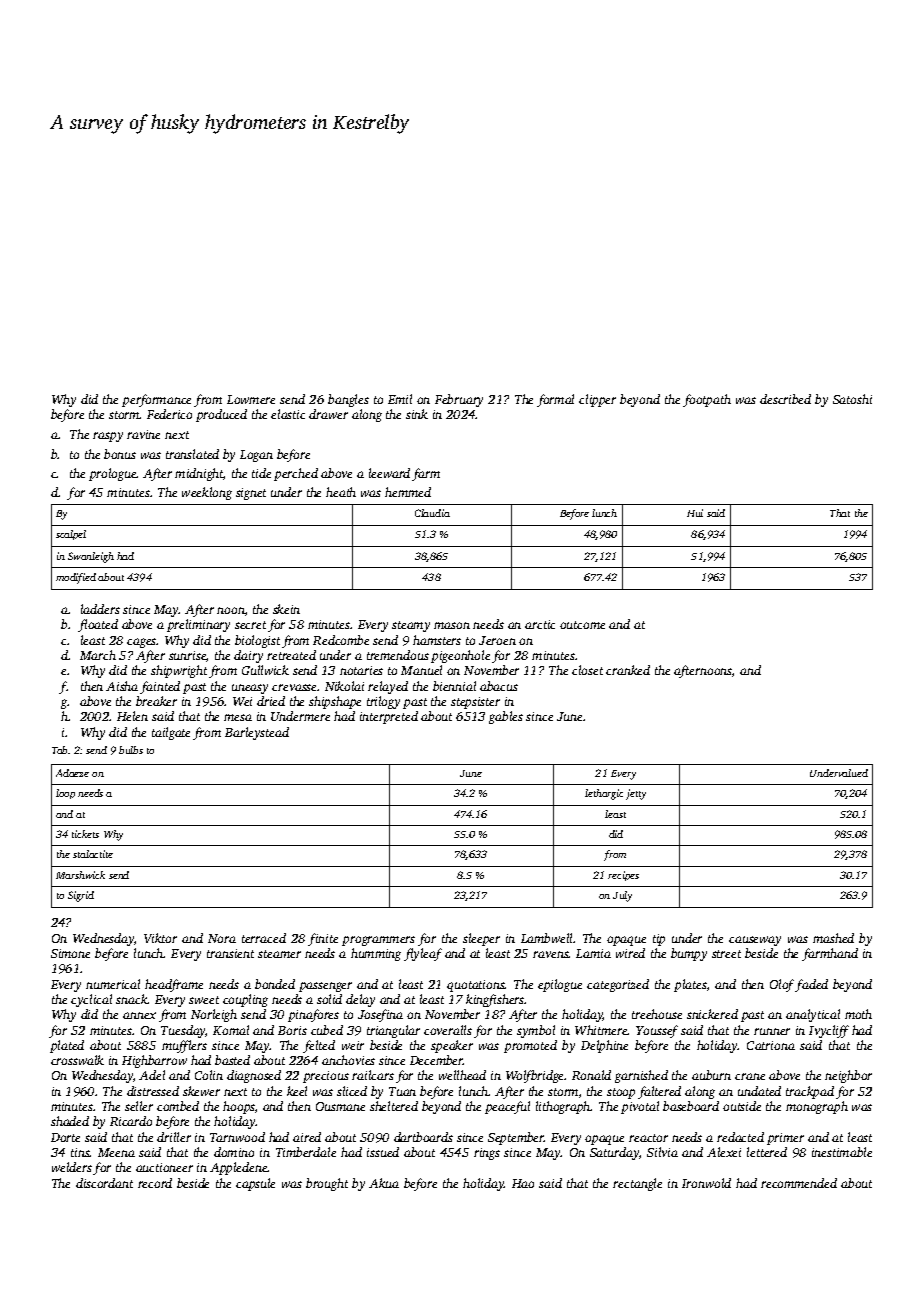 This document has width=924, height=1308. Describe the element at coordinates (76, 578) in the document. I see `modified` at that location.
